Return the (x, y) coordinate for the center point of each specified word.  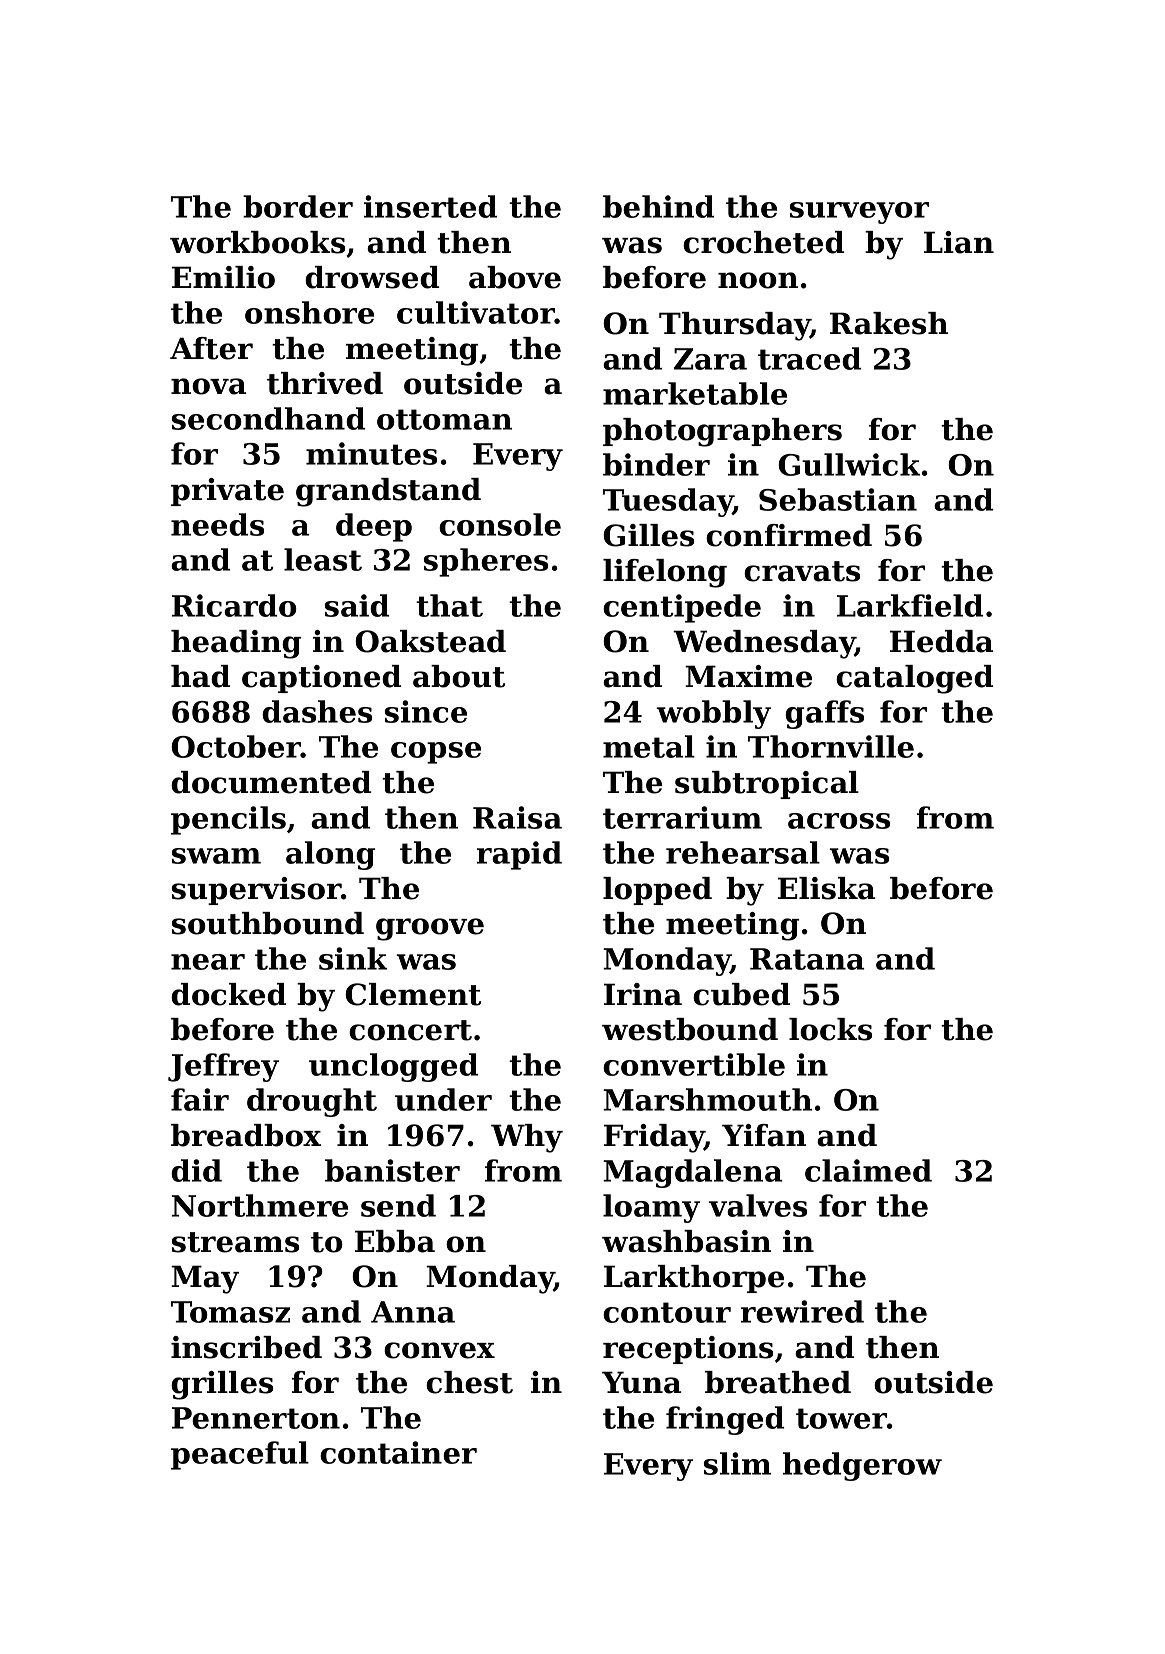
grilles (222, 1385)
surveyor (859, 213)
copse (436, 753)
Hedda (941, 641)
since (426, 711)
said (357, 605)
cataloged (914, 679)
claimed (868, 1170)
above (515, 277)
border (298, 206)
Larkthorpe (694, 1279)
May (205, 1279)
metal (649, 746)
